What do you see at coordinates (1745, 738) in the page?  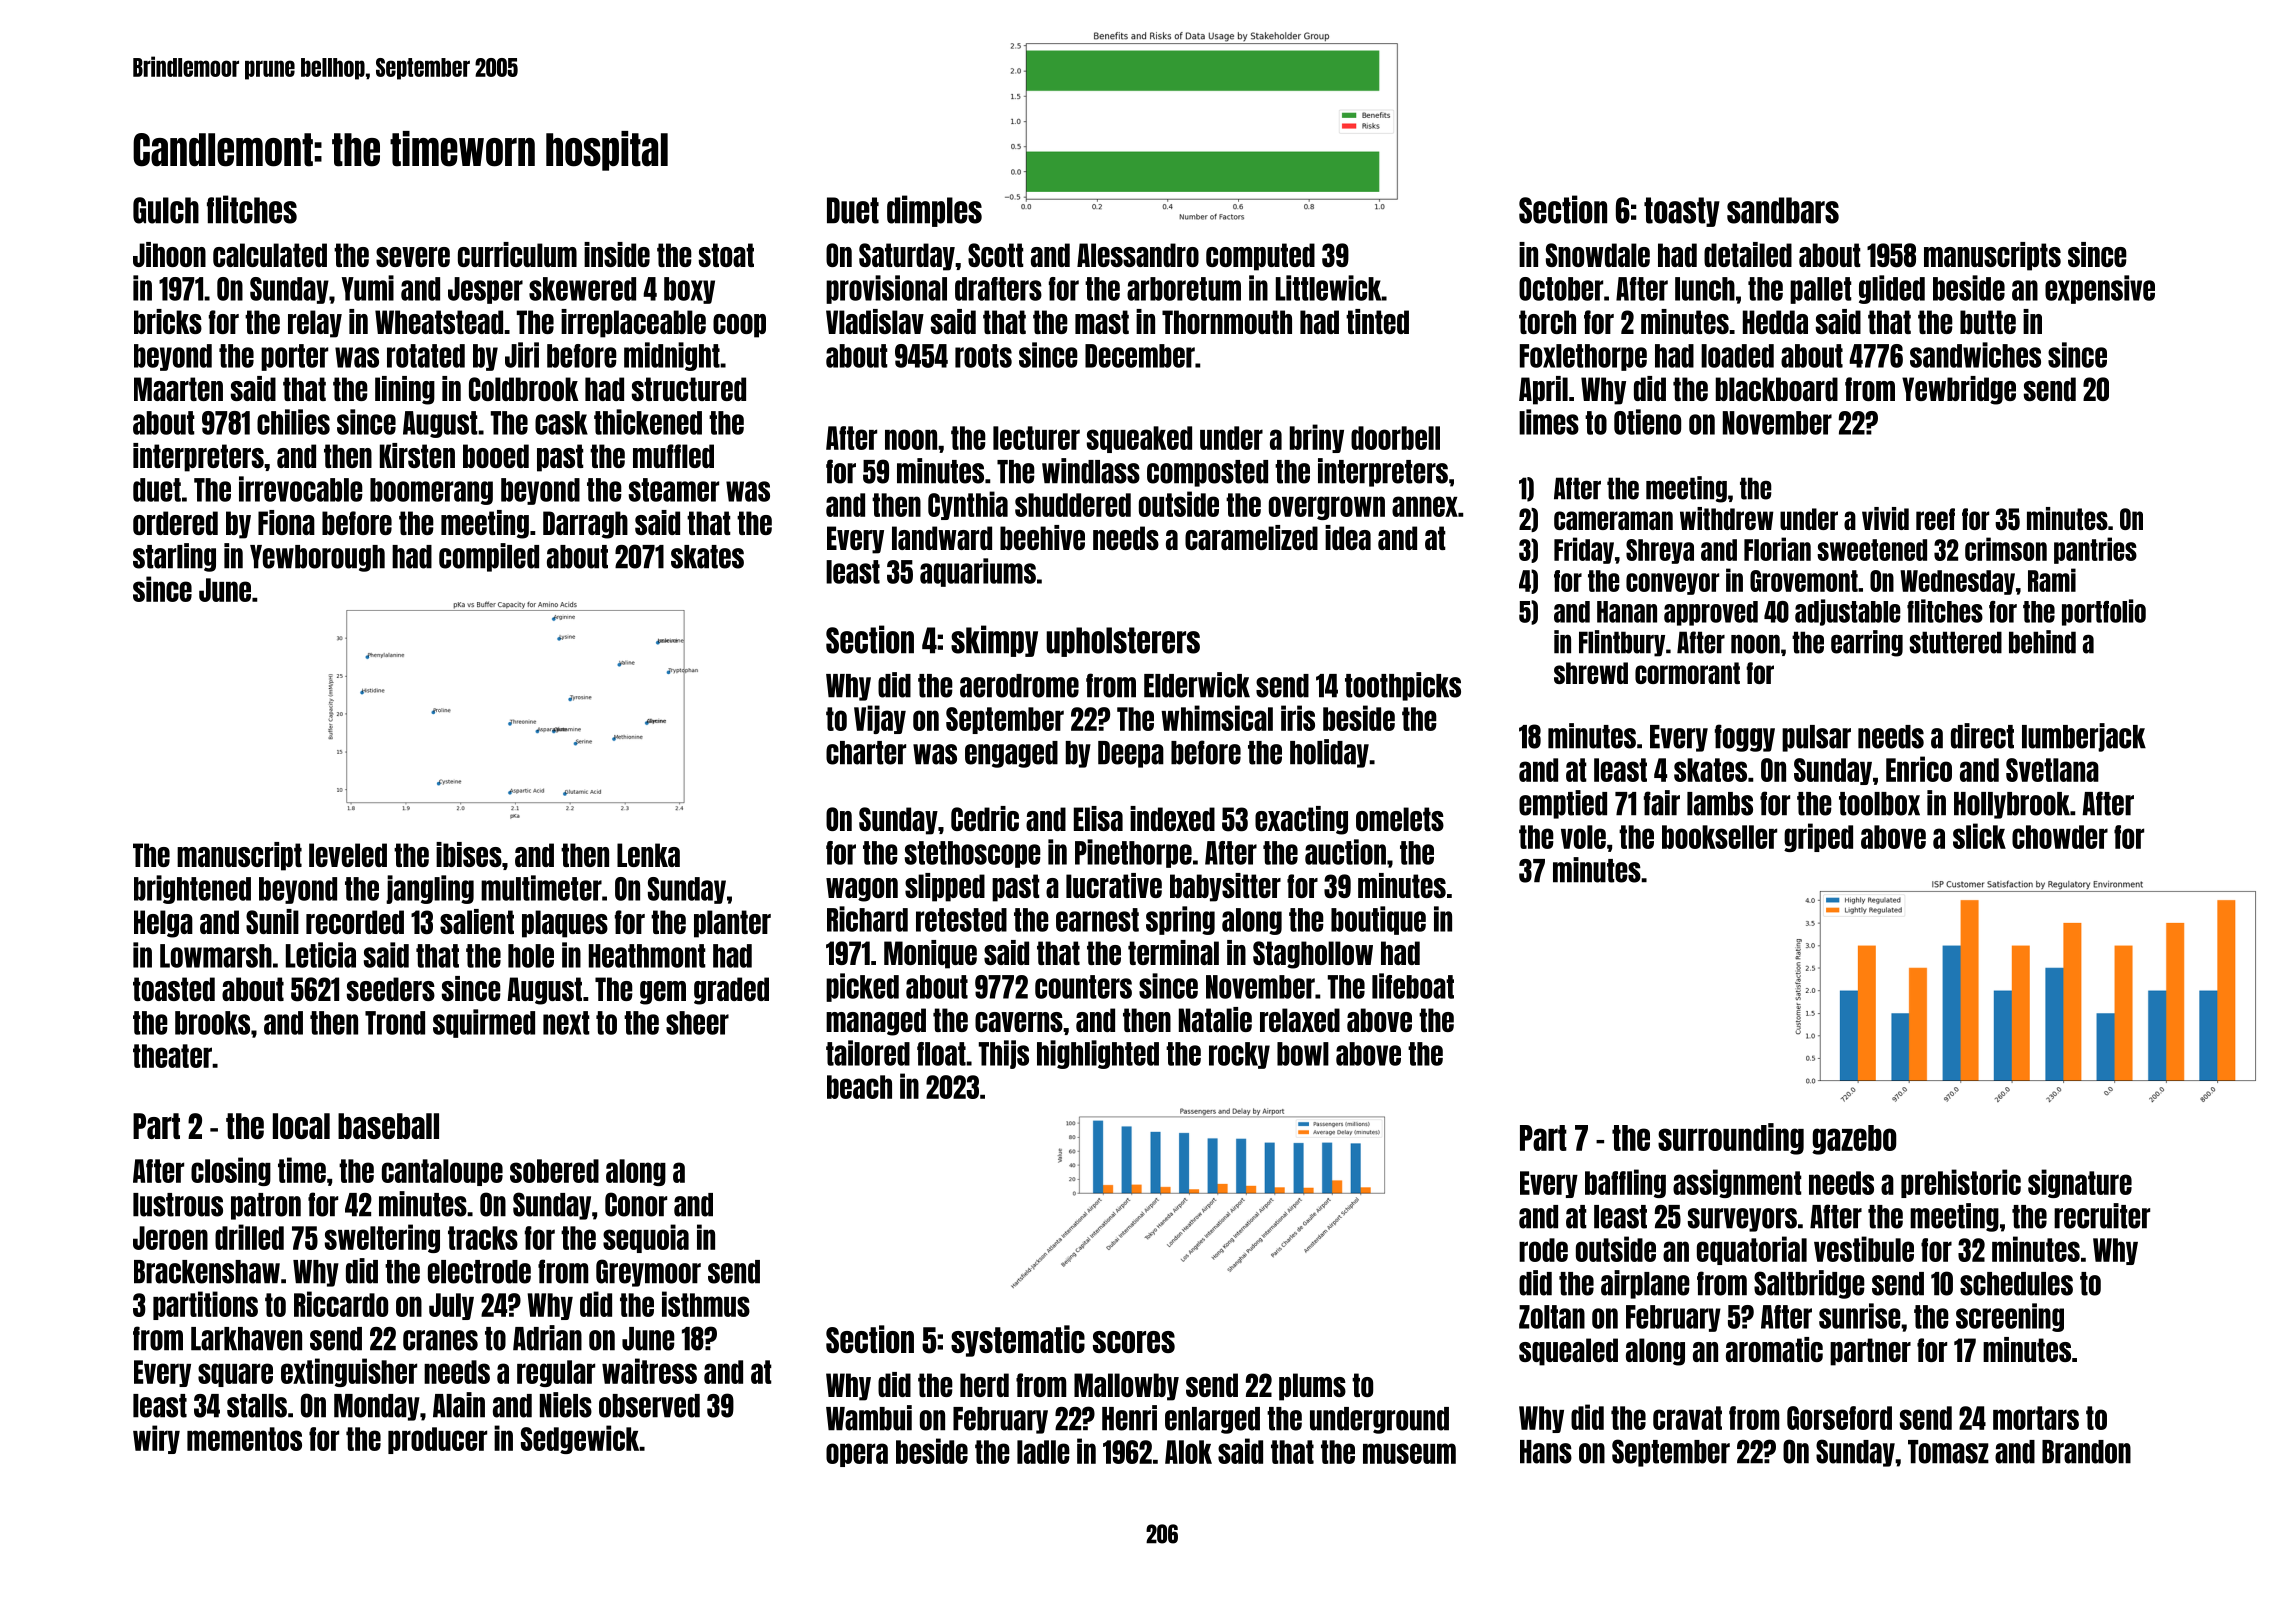 I see `foggy` at bounding box center [1745, 738].
